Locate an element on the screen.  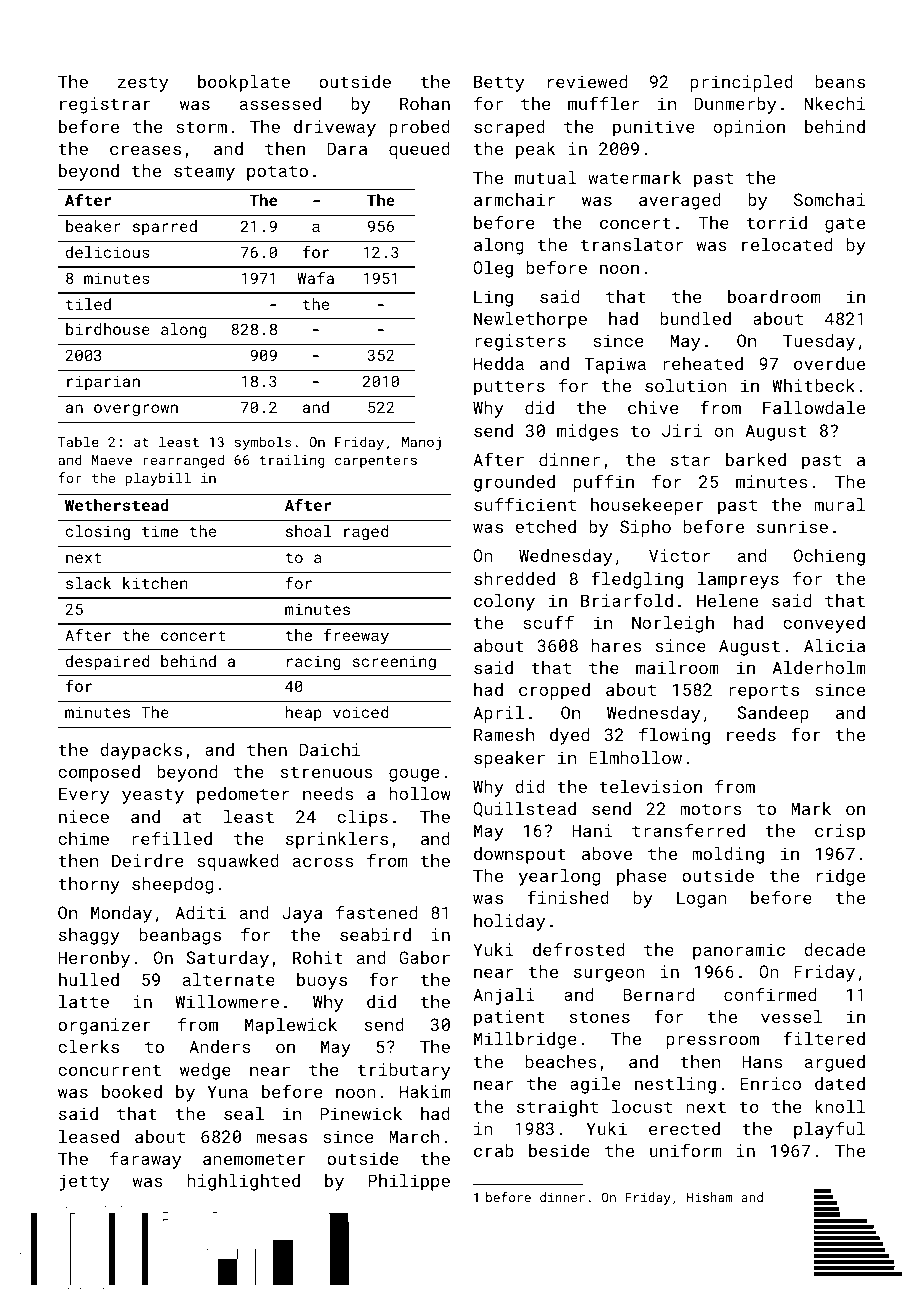
slack is located at coordinates (88, 583).
